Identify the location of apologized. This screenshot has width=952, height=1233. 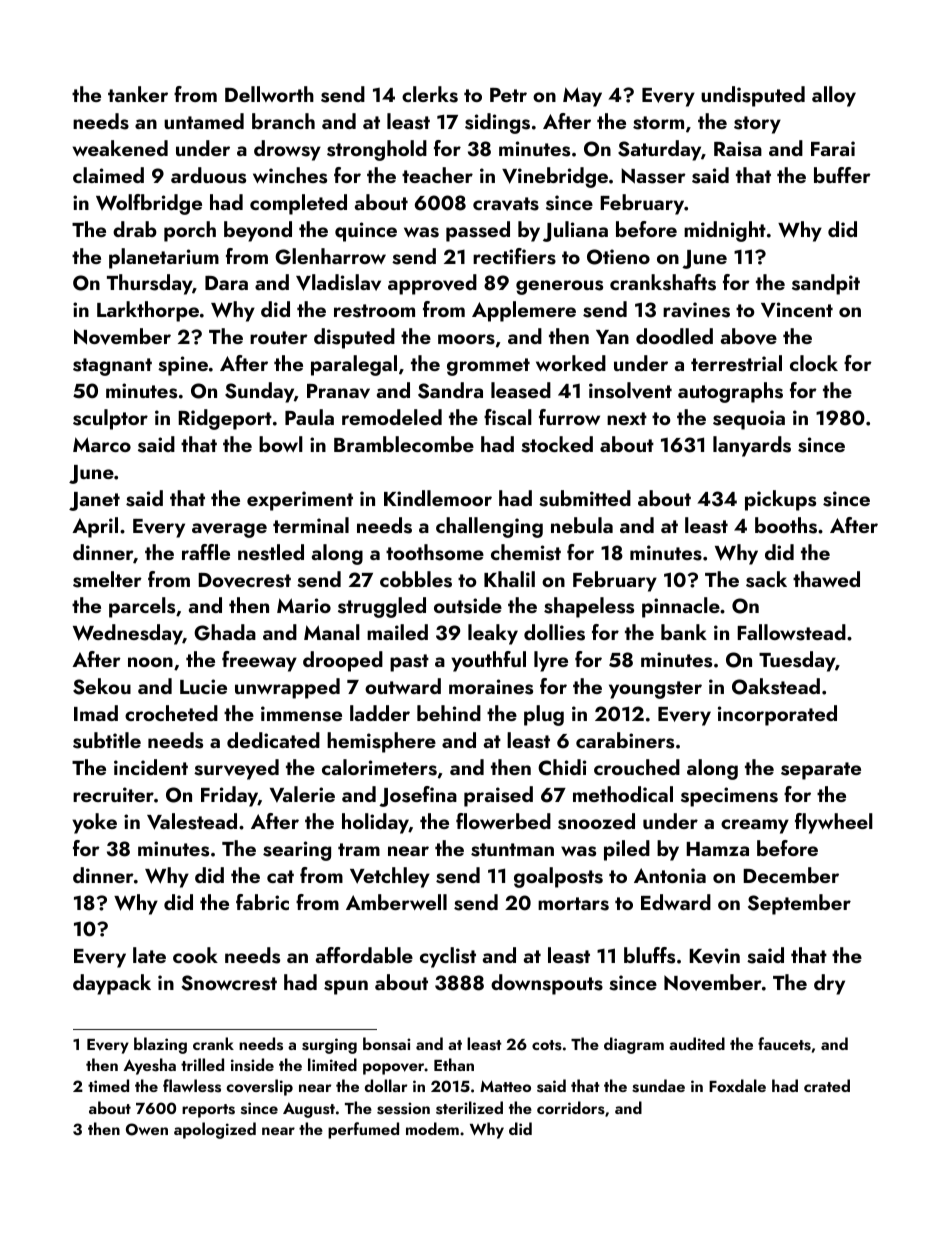
(215, 1130).
